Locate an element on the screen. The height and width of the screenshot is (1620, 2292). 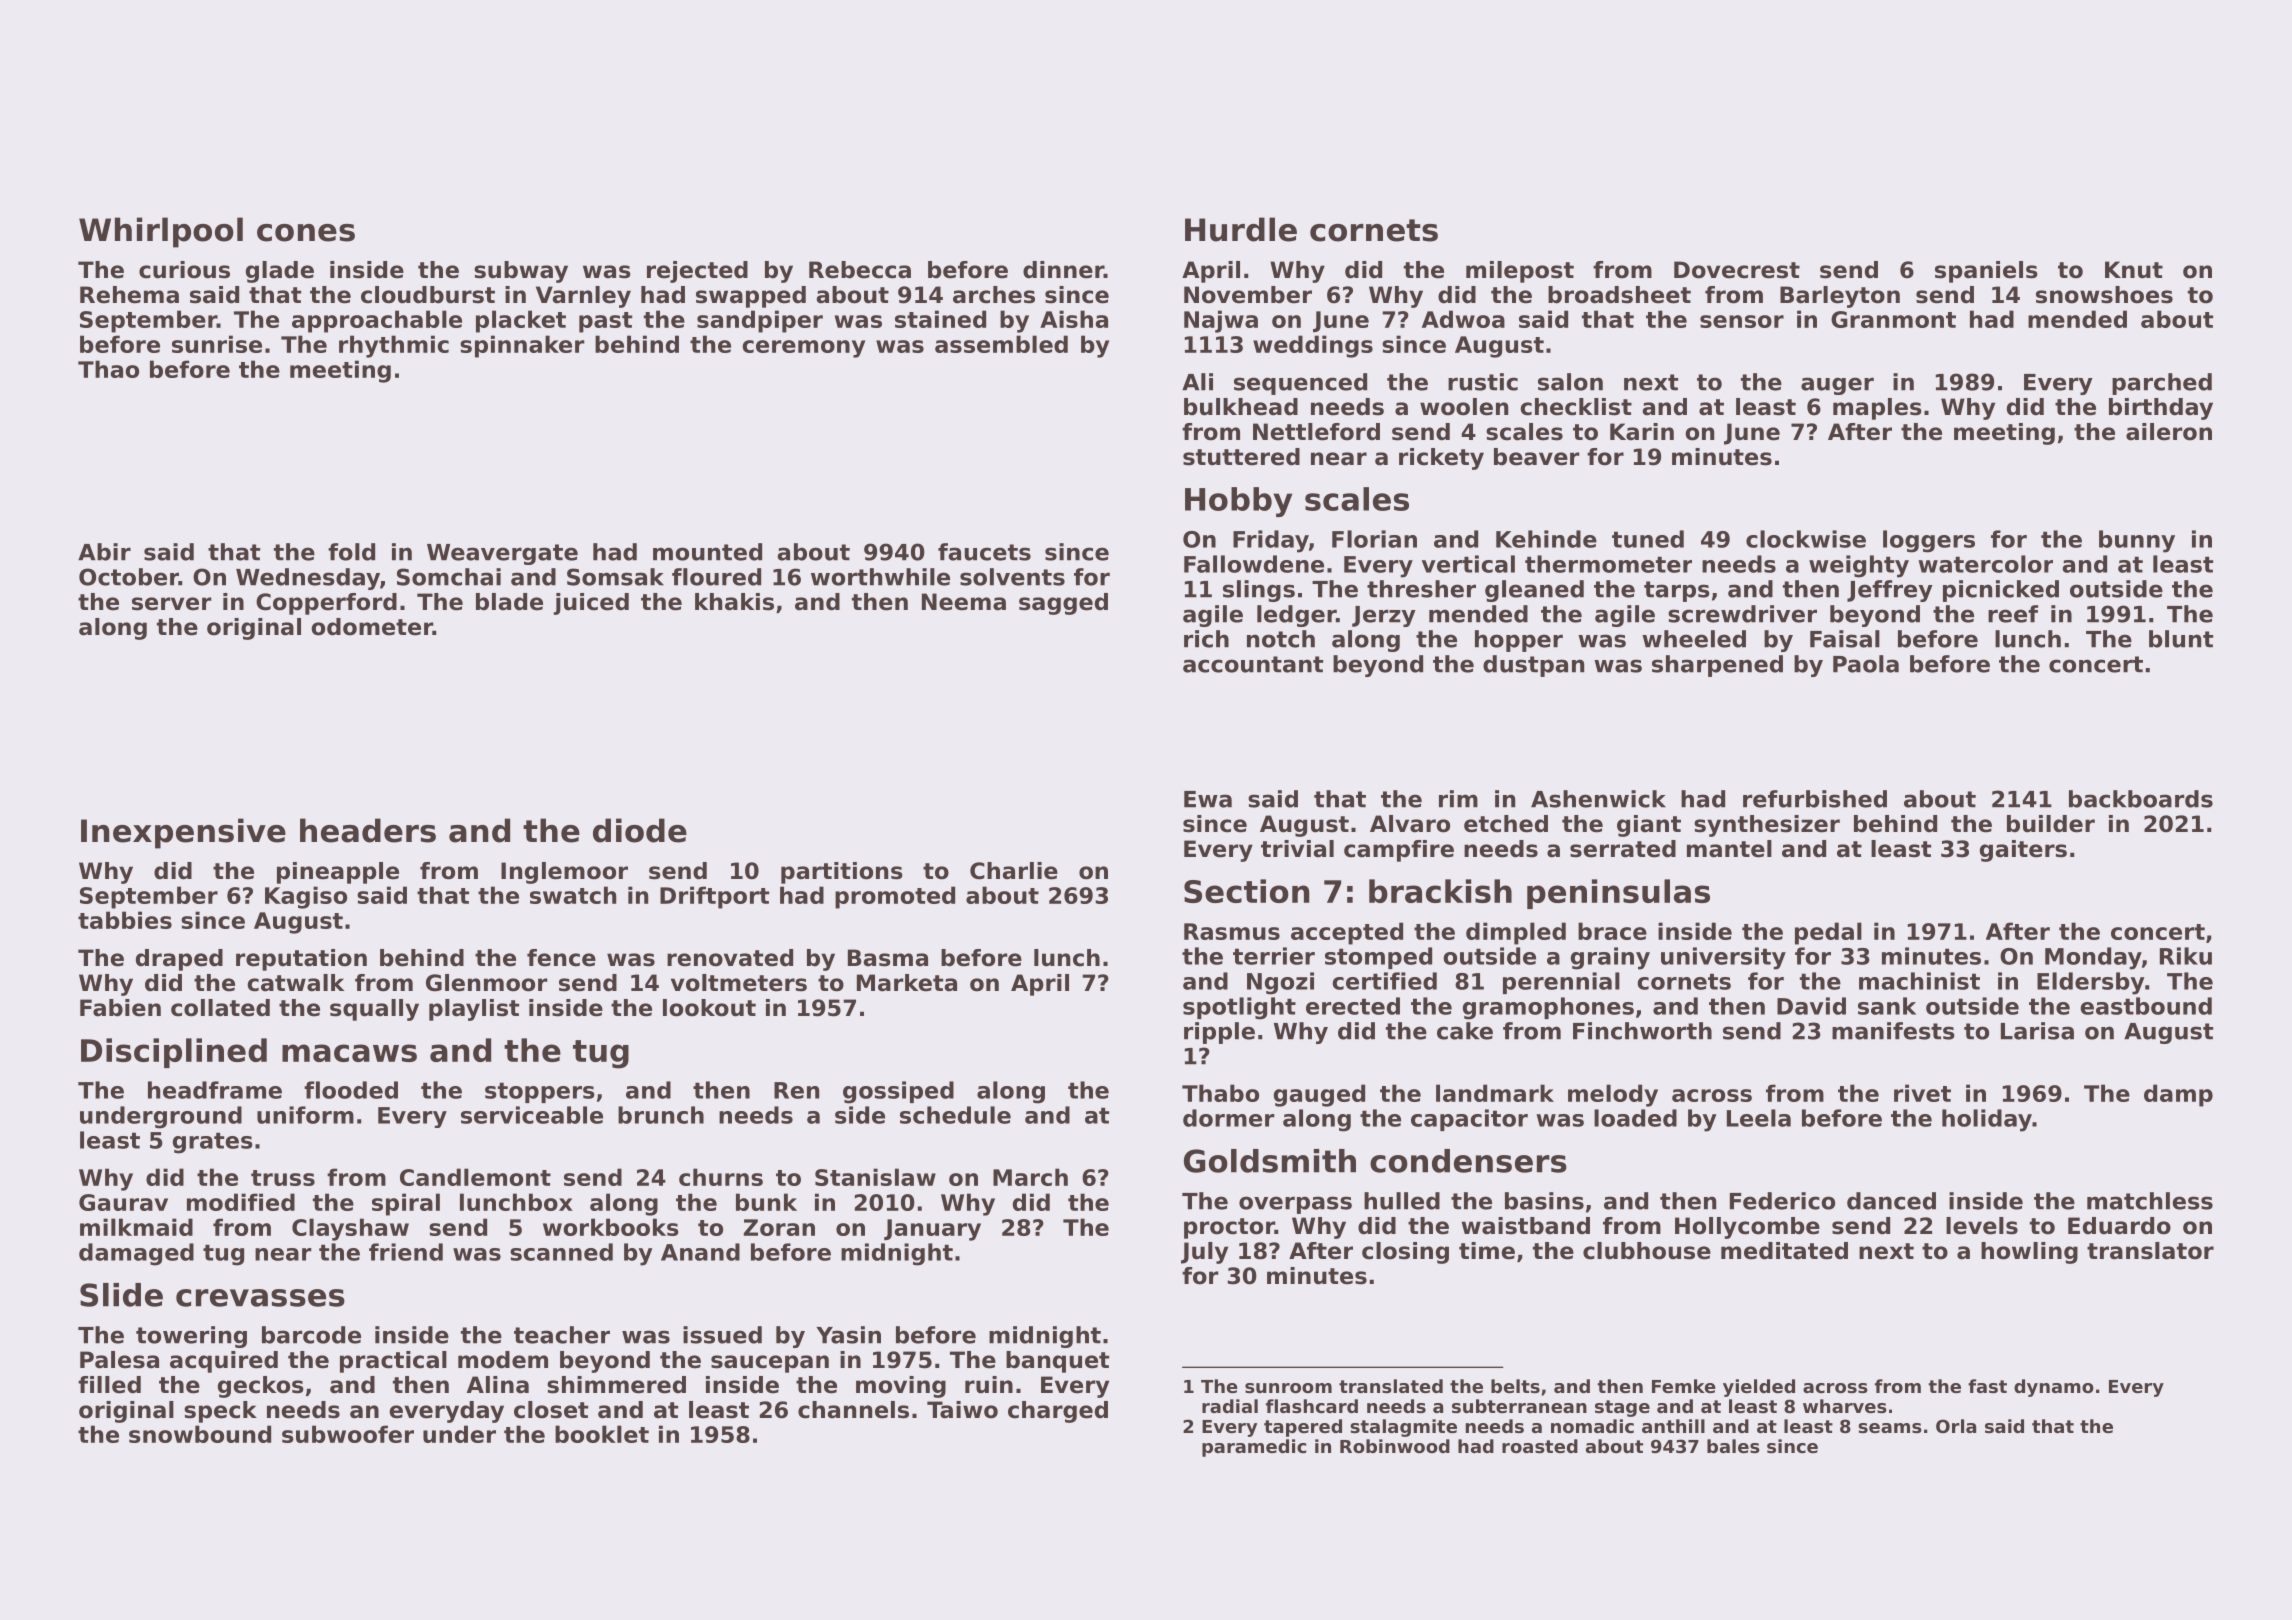
fence is located at coordinates (561, 958).
